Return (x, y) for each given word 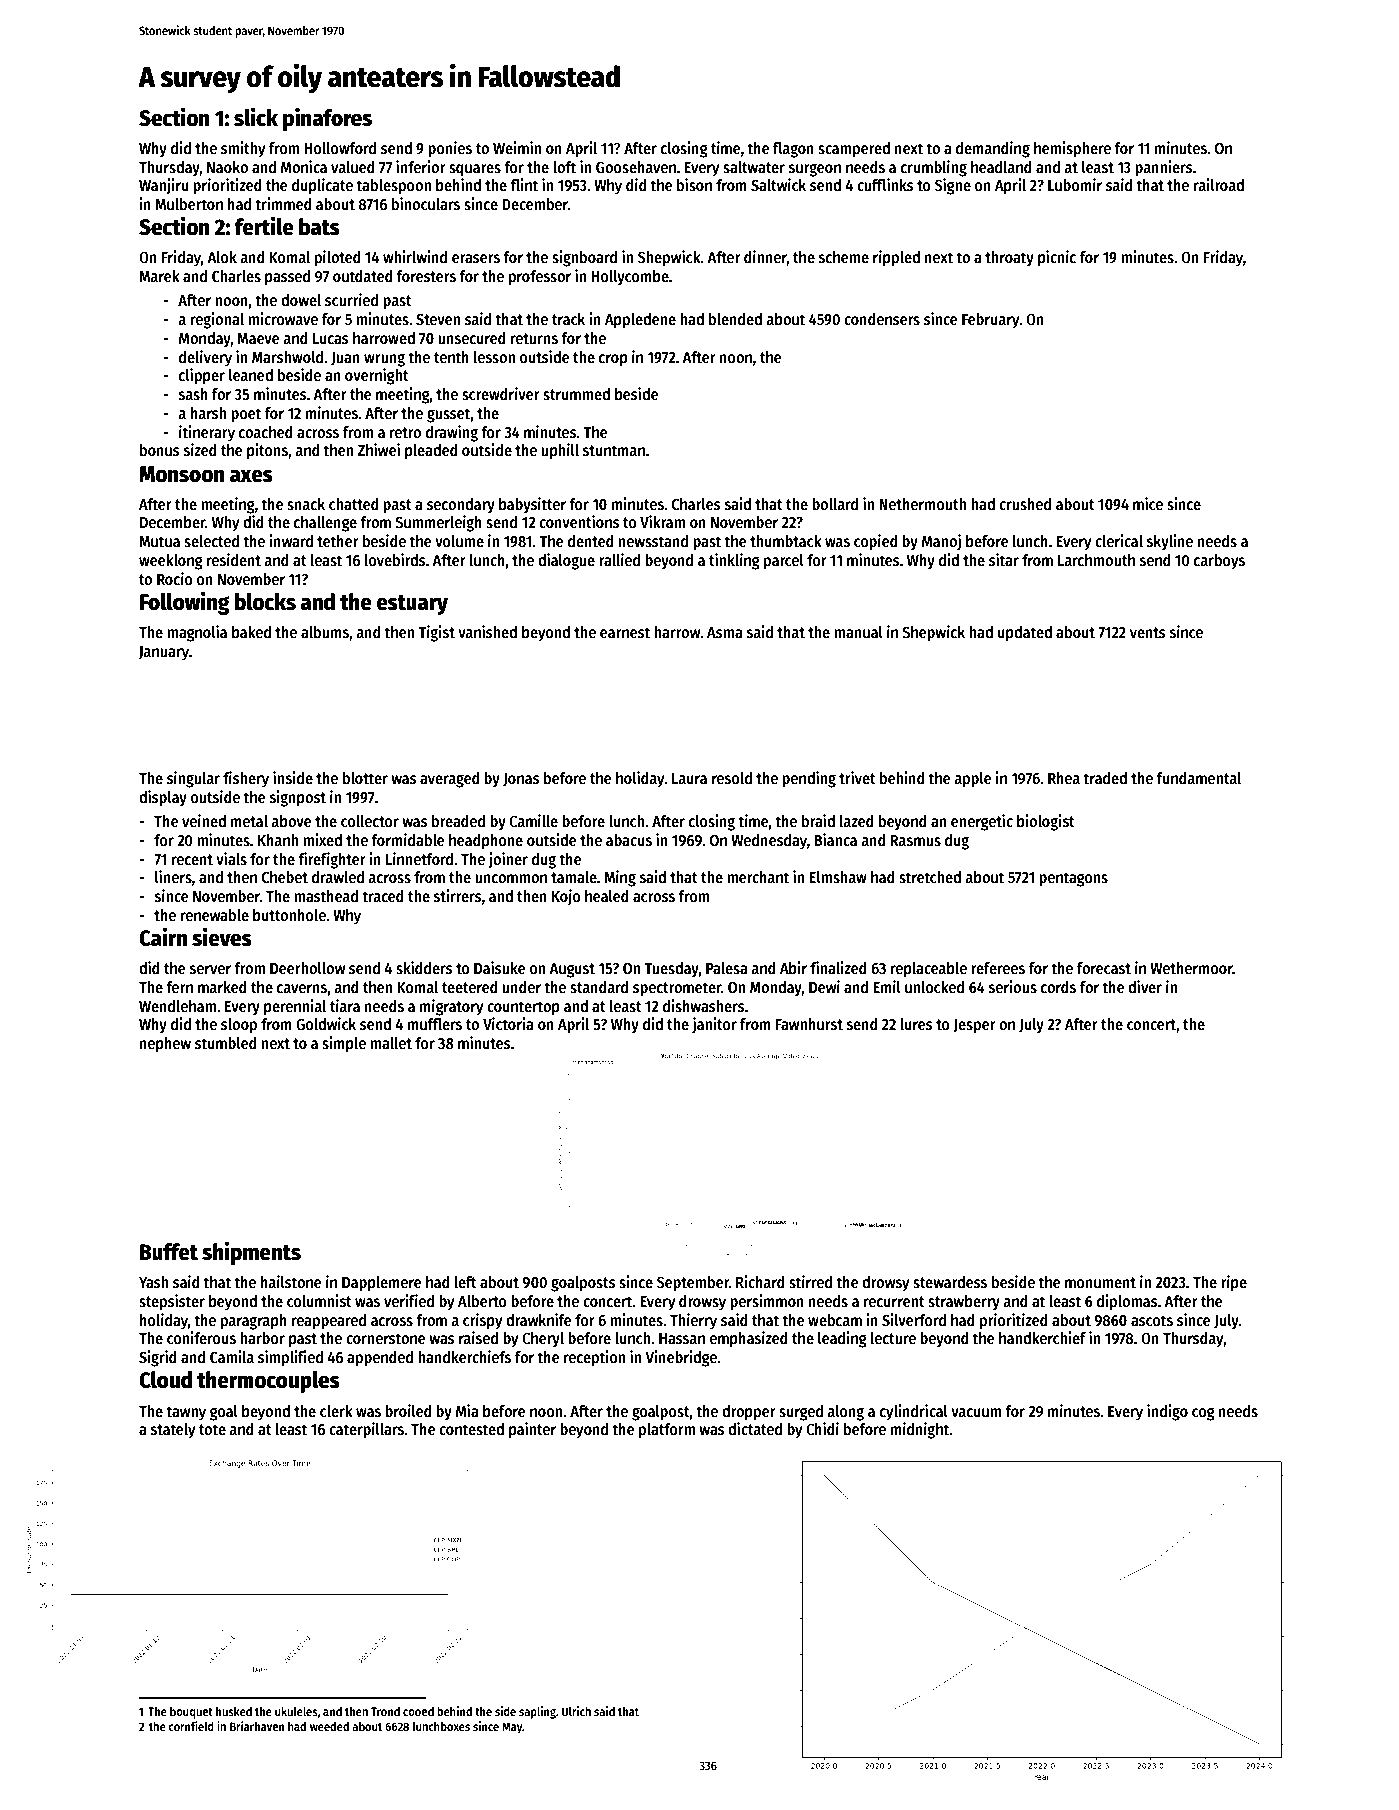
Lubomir (1075, 184)
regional (217, 320)
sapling (537, 1712)
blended (735, 319)
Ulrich (576, 1711)
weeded (329, 1726)
